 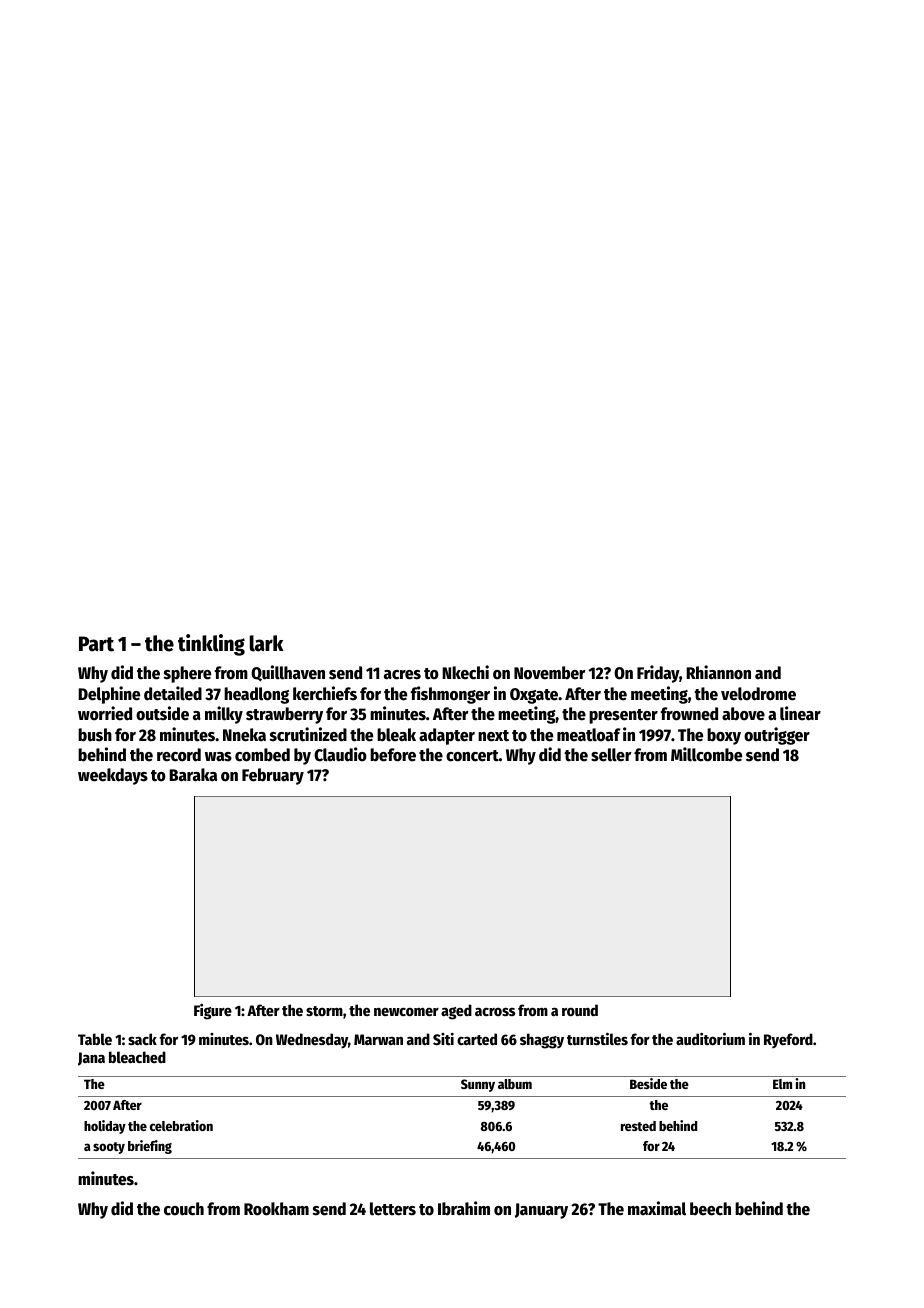 I want to click on Nkechi, so click(x=465, y=672).
